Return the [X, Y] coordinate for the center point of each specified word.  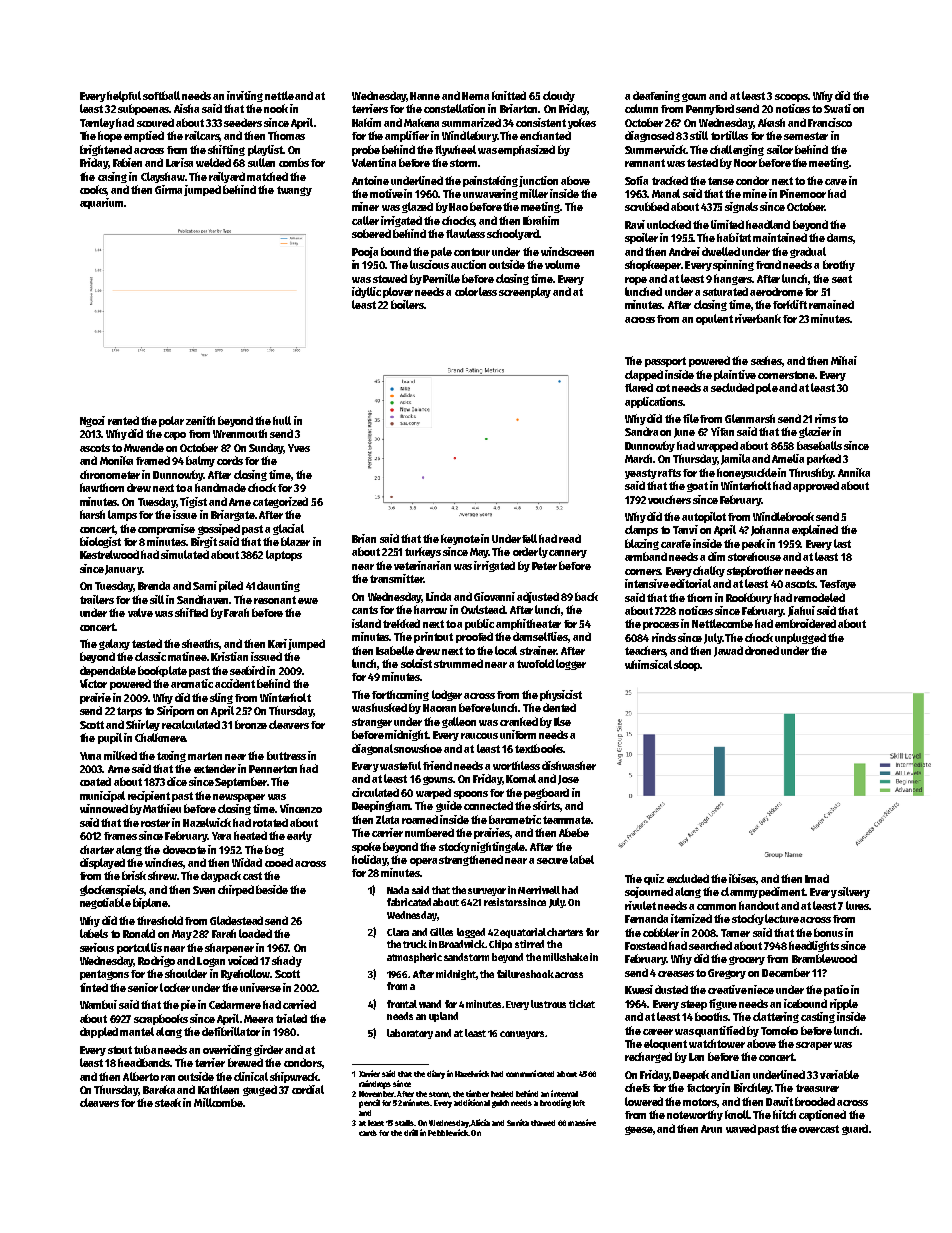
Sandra [641, 431]
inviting [245, 96]
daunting [278, 586]
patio [836, 990]
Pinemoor [803, 193]
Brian [364, 538]
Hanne [425, 96]
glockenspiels [112, 890]
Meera [258, 1019]
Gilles [441, 932]
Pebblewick [448, 1132]
